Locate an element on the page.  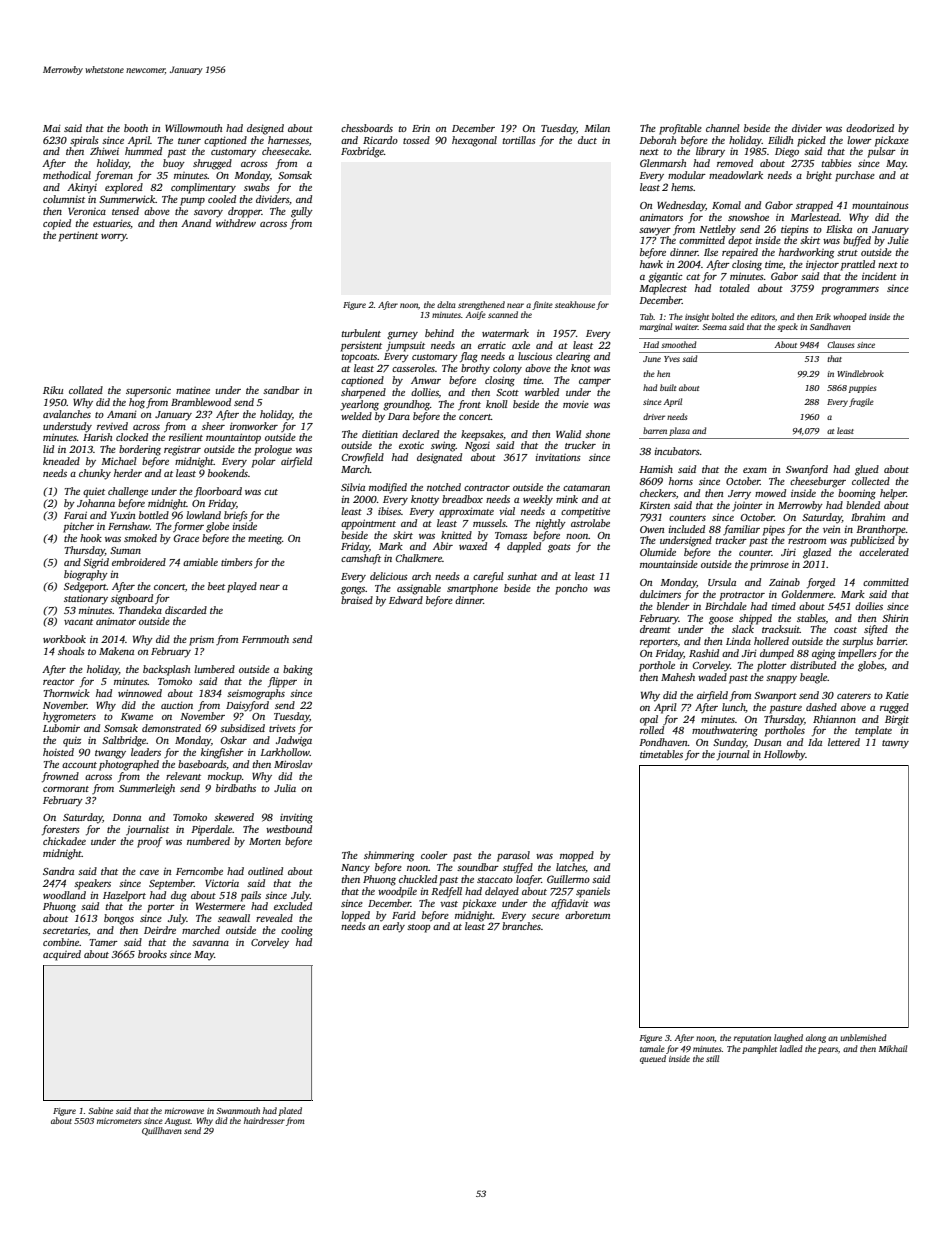
delta is located at coordinates (446, 304).
